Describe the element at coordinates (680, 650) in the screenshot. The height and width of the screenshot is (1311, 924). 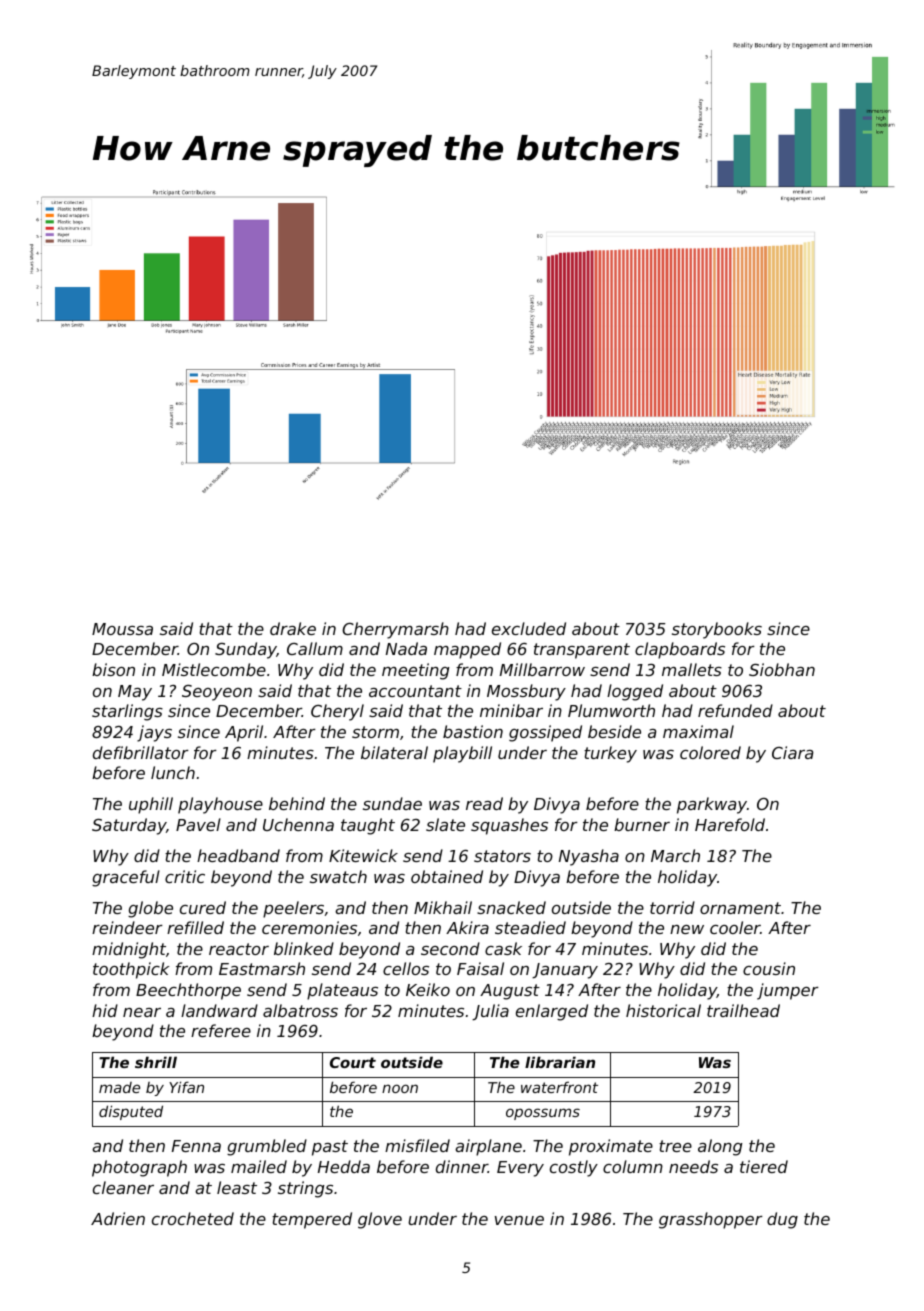
I see `clapboards` at that location.
